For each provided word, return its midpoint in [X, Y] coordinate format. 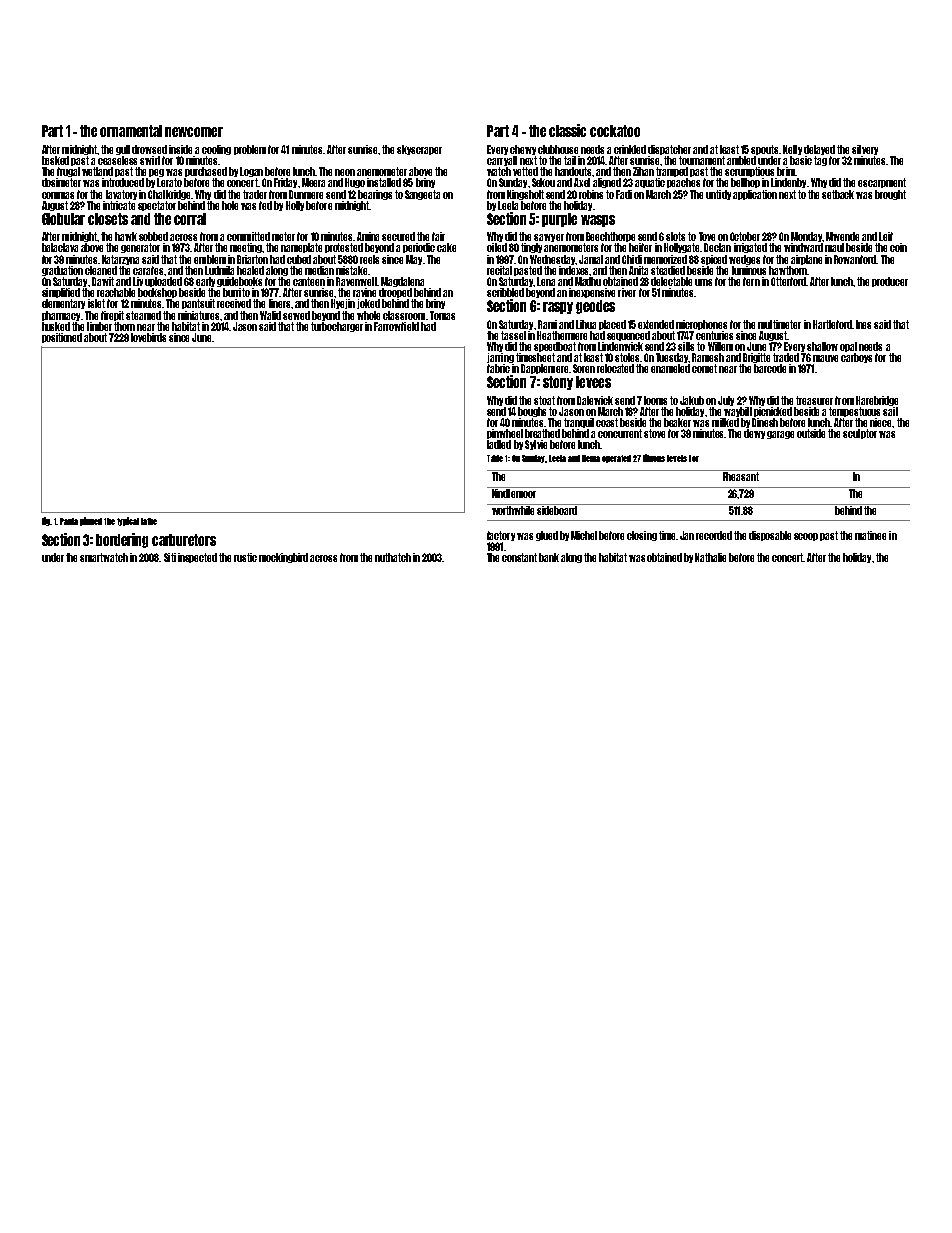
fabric [498, 368]
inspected [197, 558]
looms [655, 400]
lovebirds [148, 337]
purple [559, 220]
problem [250, 150]
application [755, 195]
